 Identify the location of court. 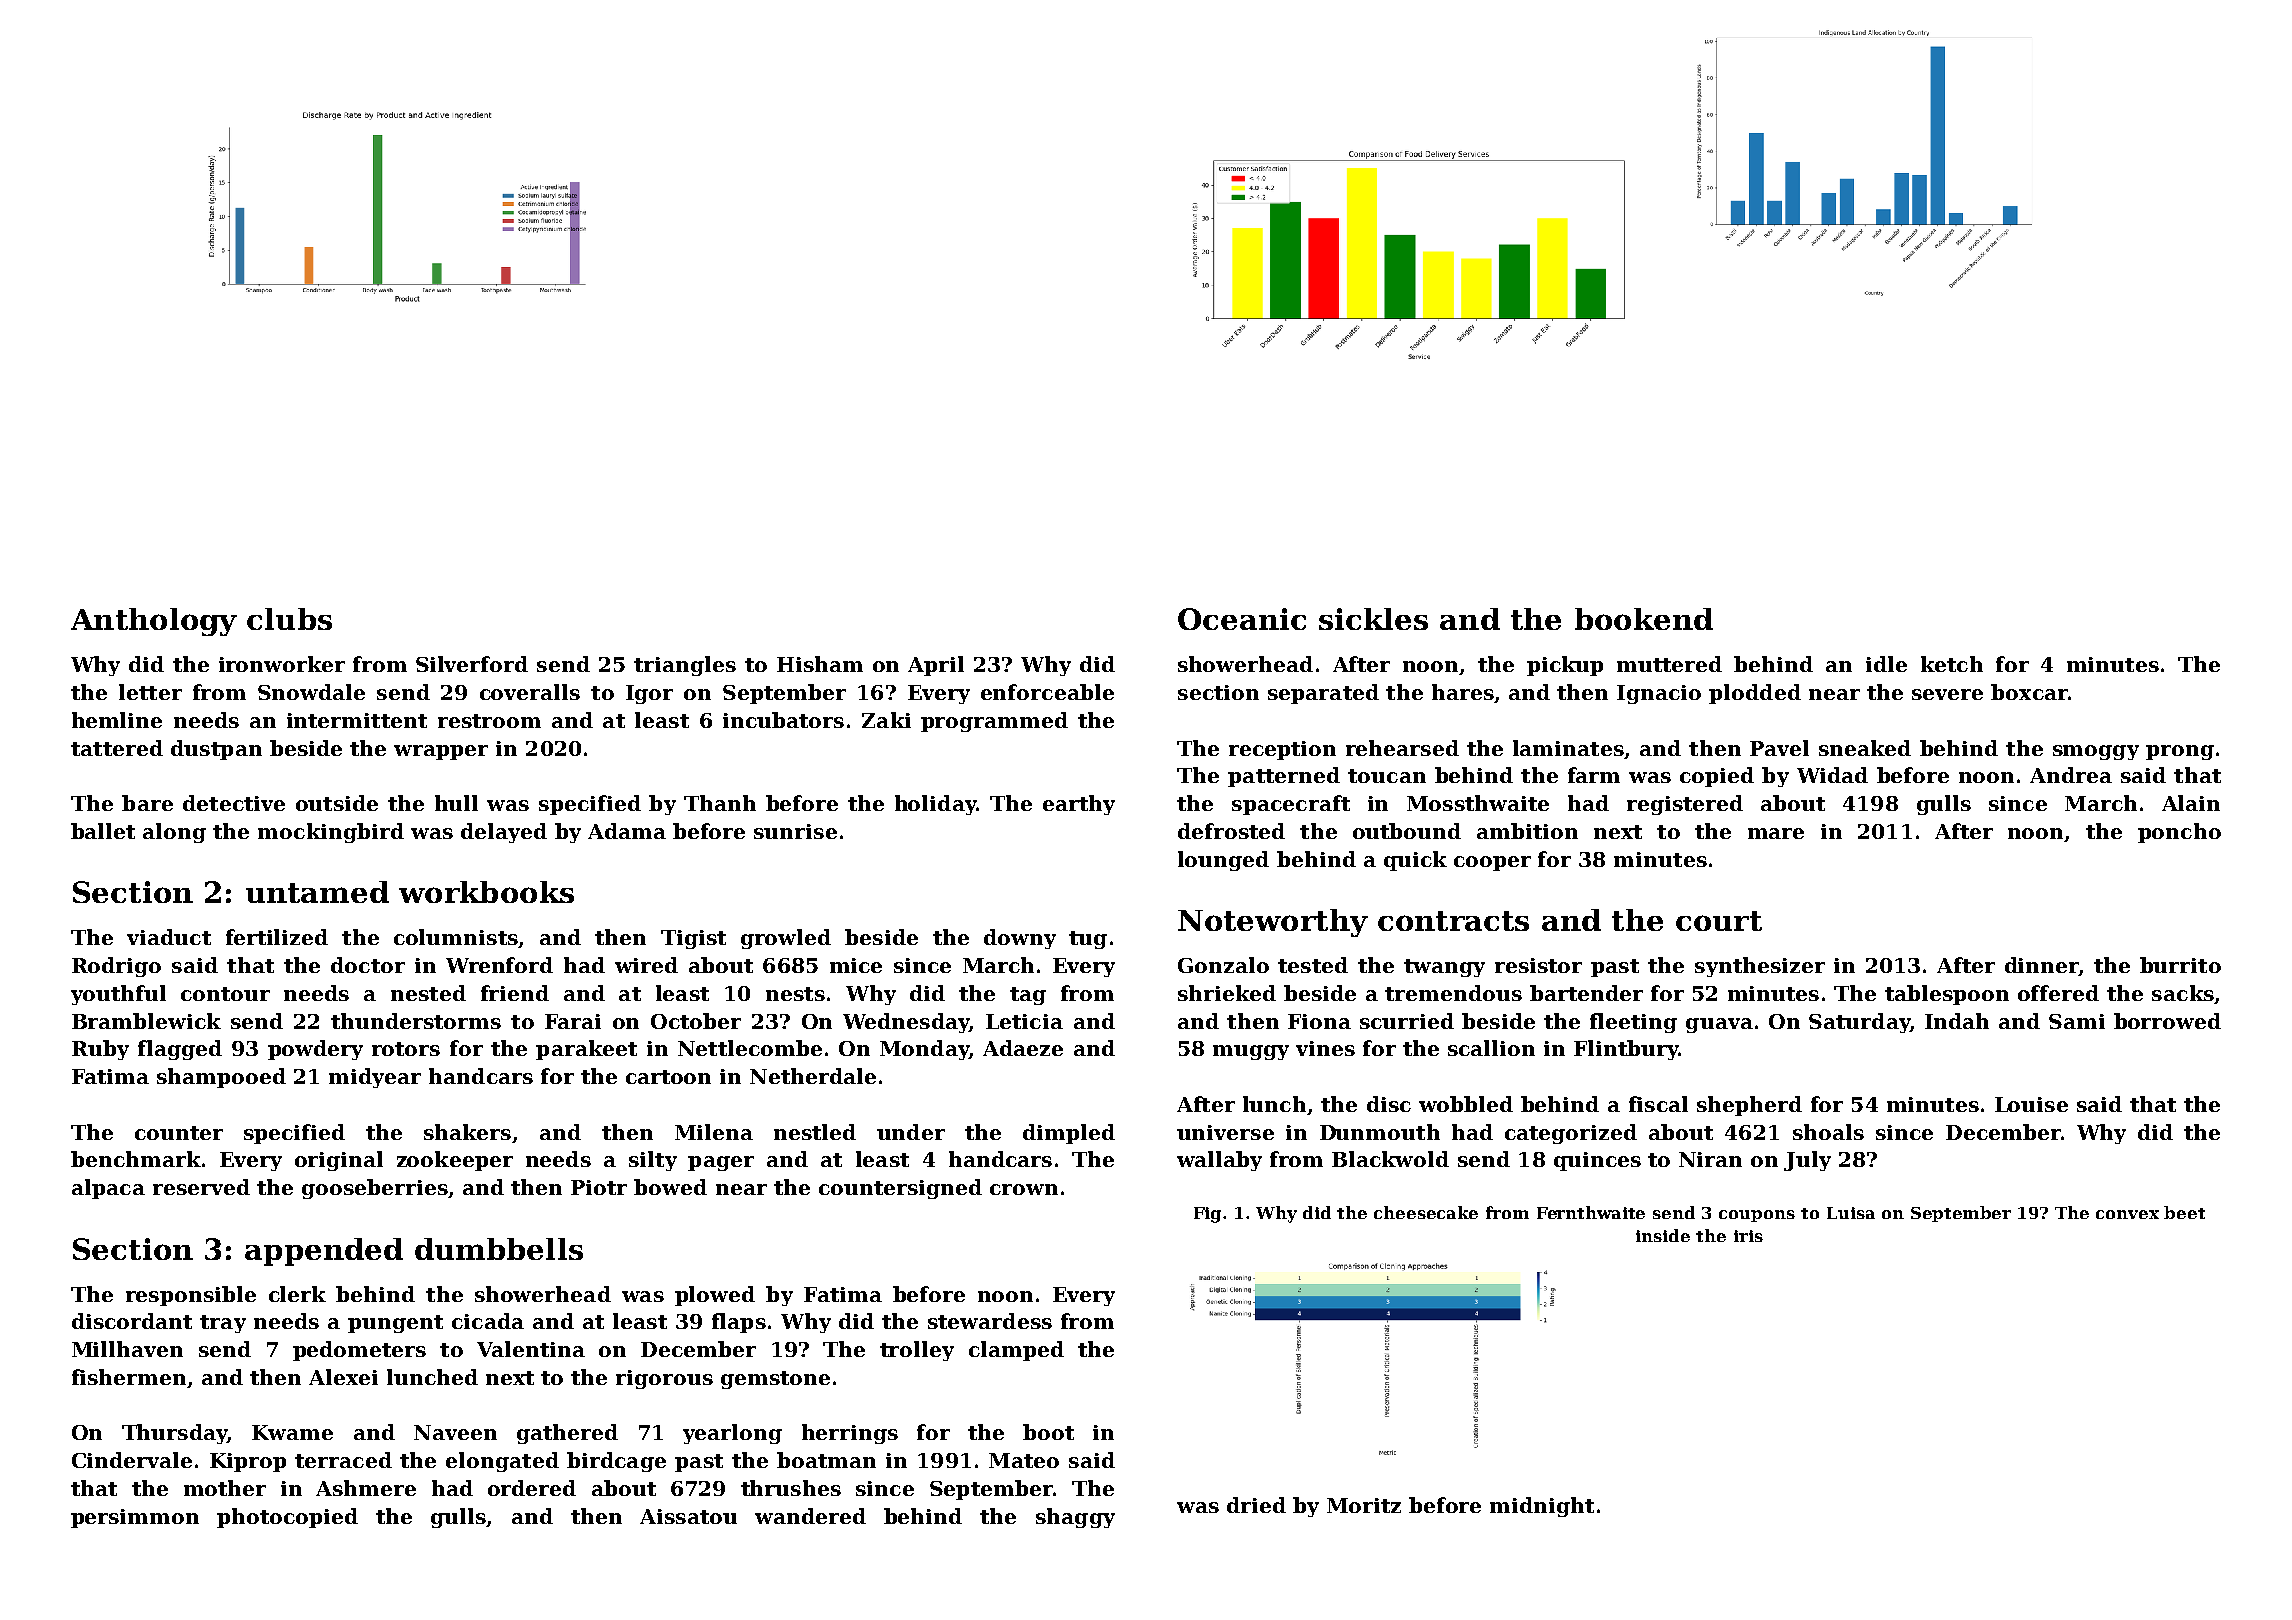
(1719, 921).
